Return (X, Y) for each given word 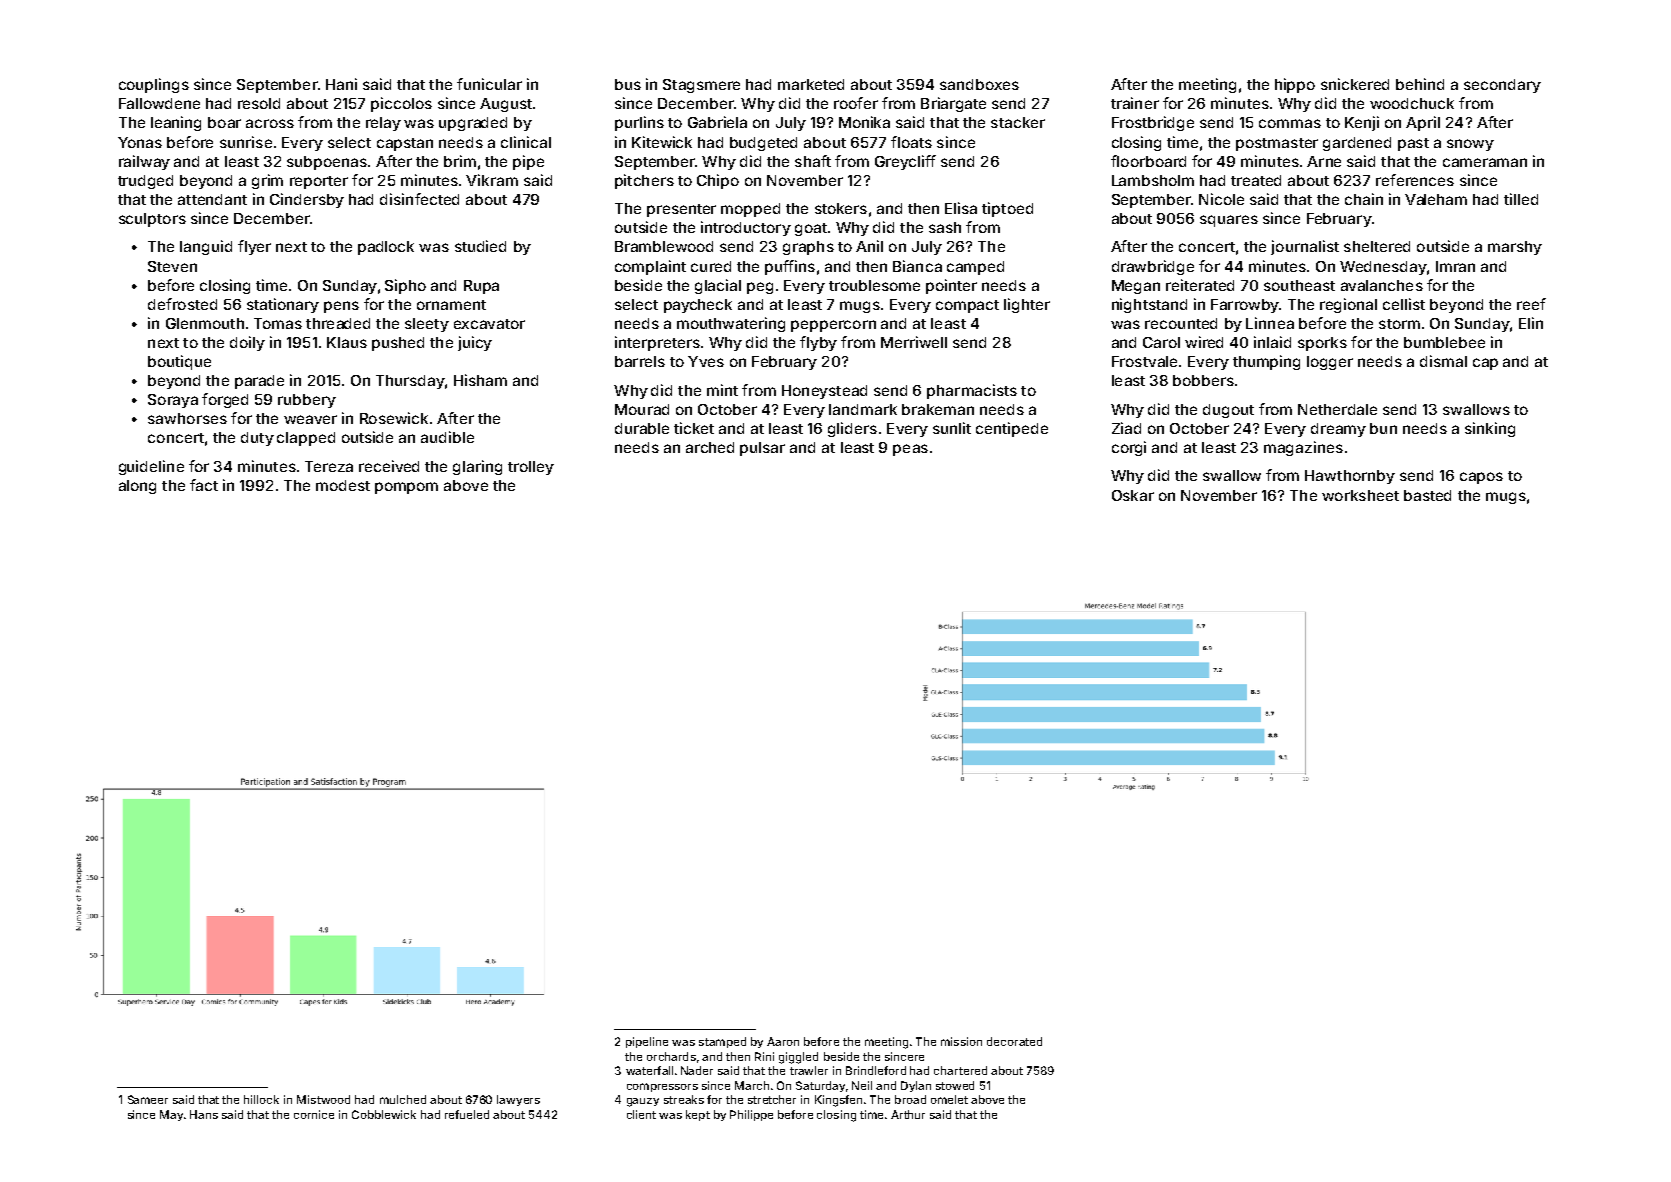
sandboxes (979, 84)
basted (1427, 495)
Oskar (1133, 495)
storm (1399, 324)
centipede (1012, 429)
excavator (489, 324)
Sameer (148, 1099)
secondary (1502, 86)
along (137, 487)
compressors (662, 1087)
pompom (406, 488)
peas (910, 450)
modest (343, 485)
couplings (154, 85)
